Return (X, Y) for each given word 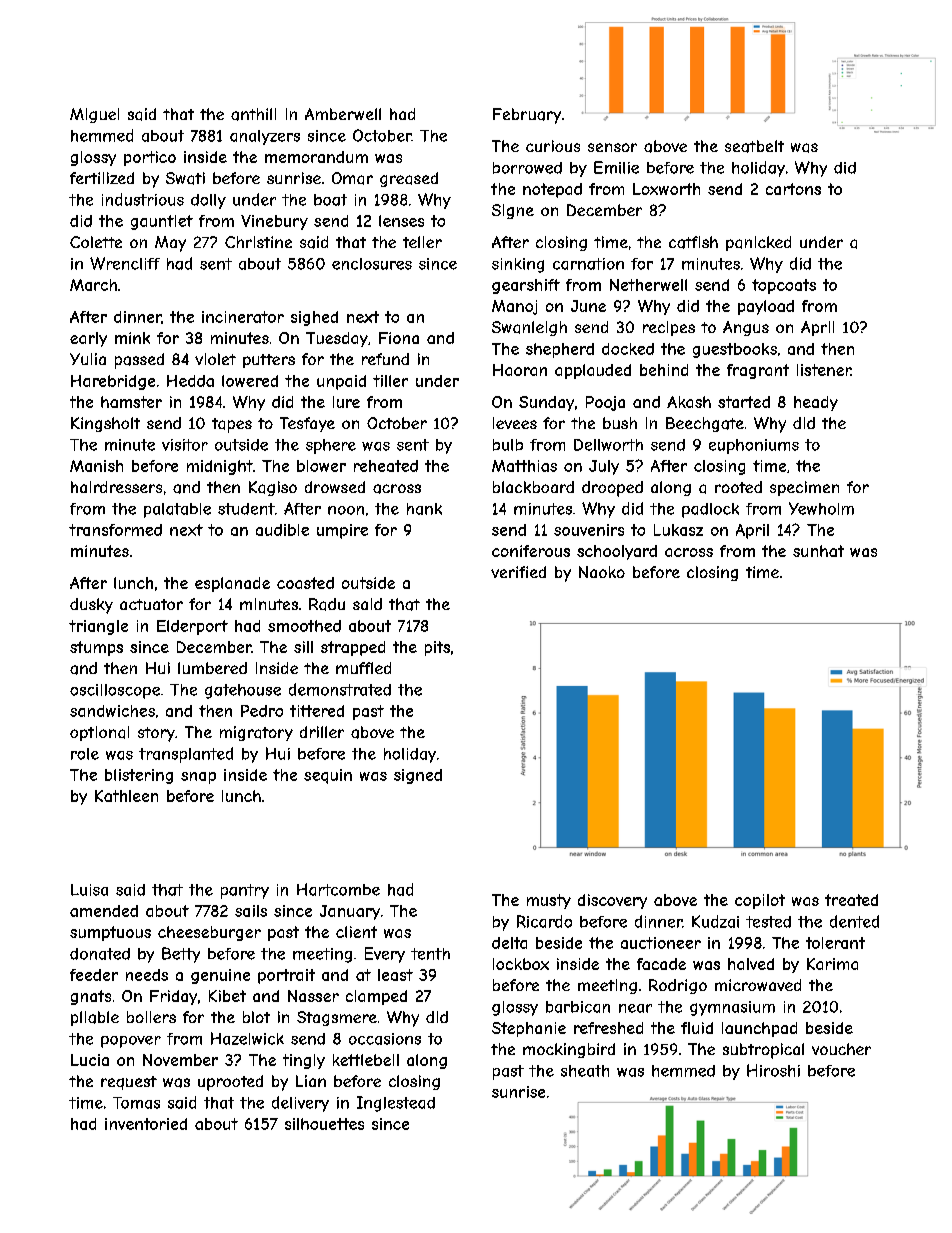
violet (215, 359)
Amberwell (343, 114)
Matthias (524, 466)
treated (851, 900)
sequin (328, 776)
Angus (746, 328)
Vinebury (274, 222)
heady (816, 403)
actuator (151, 604)
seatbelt (754, 146)
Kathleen (126, 796)
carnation (588, 264)
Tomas (136, 1103)
